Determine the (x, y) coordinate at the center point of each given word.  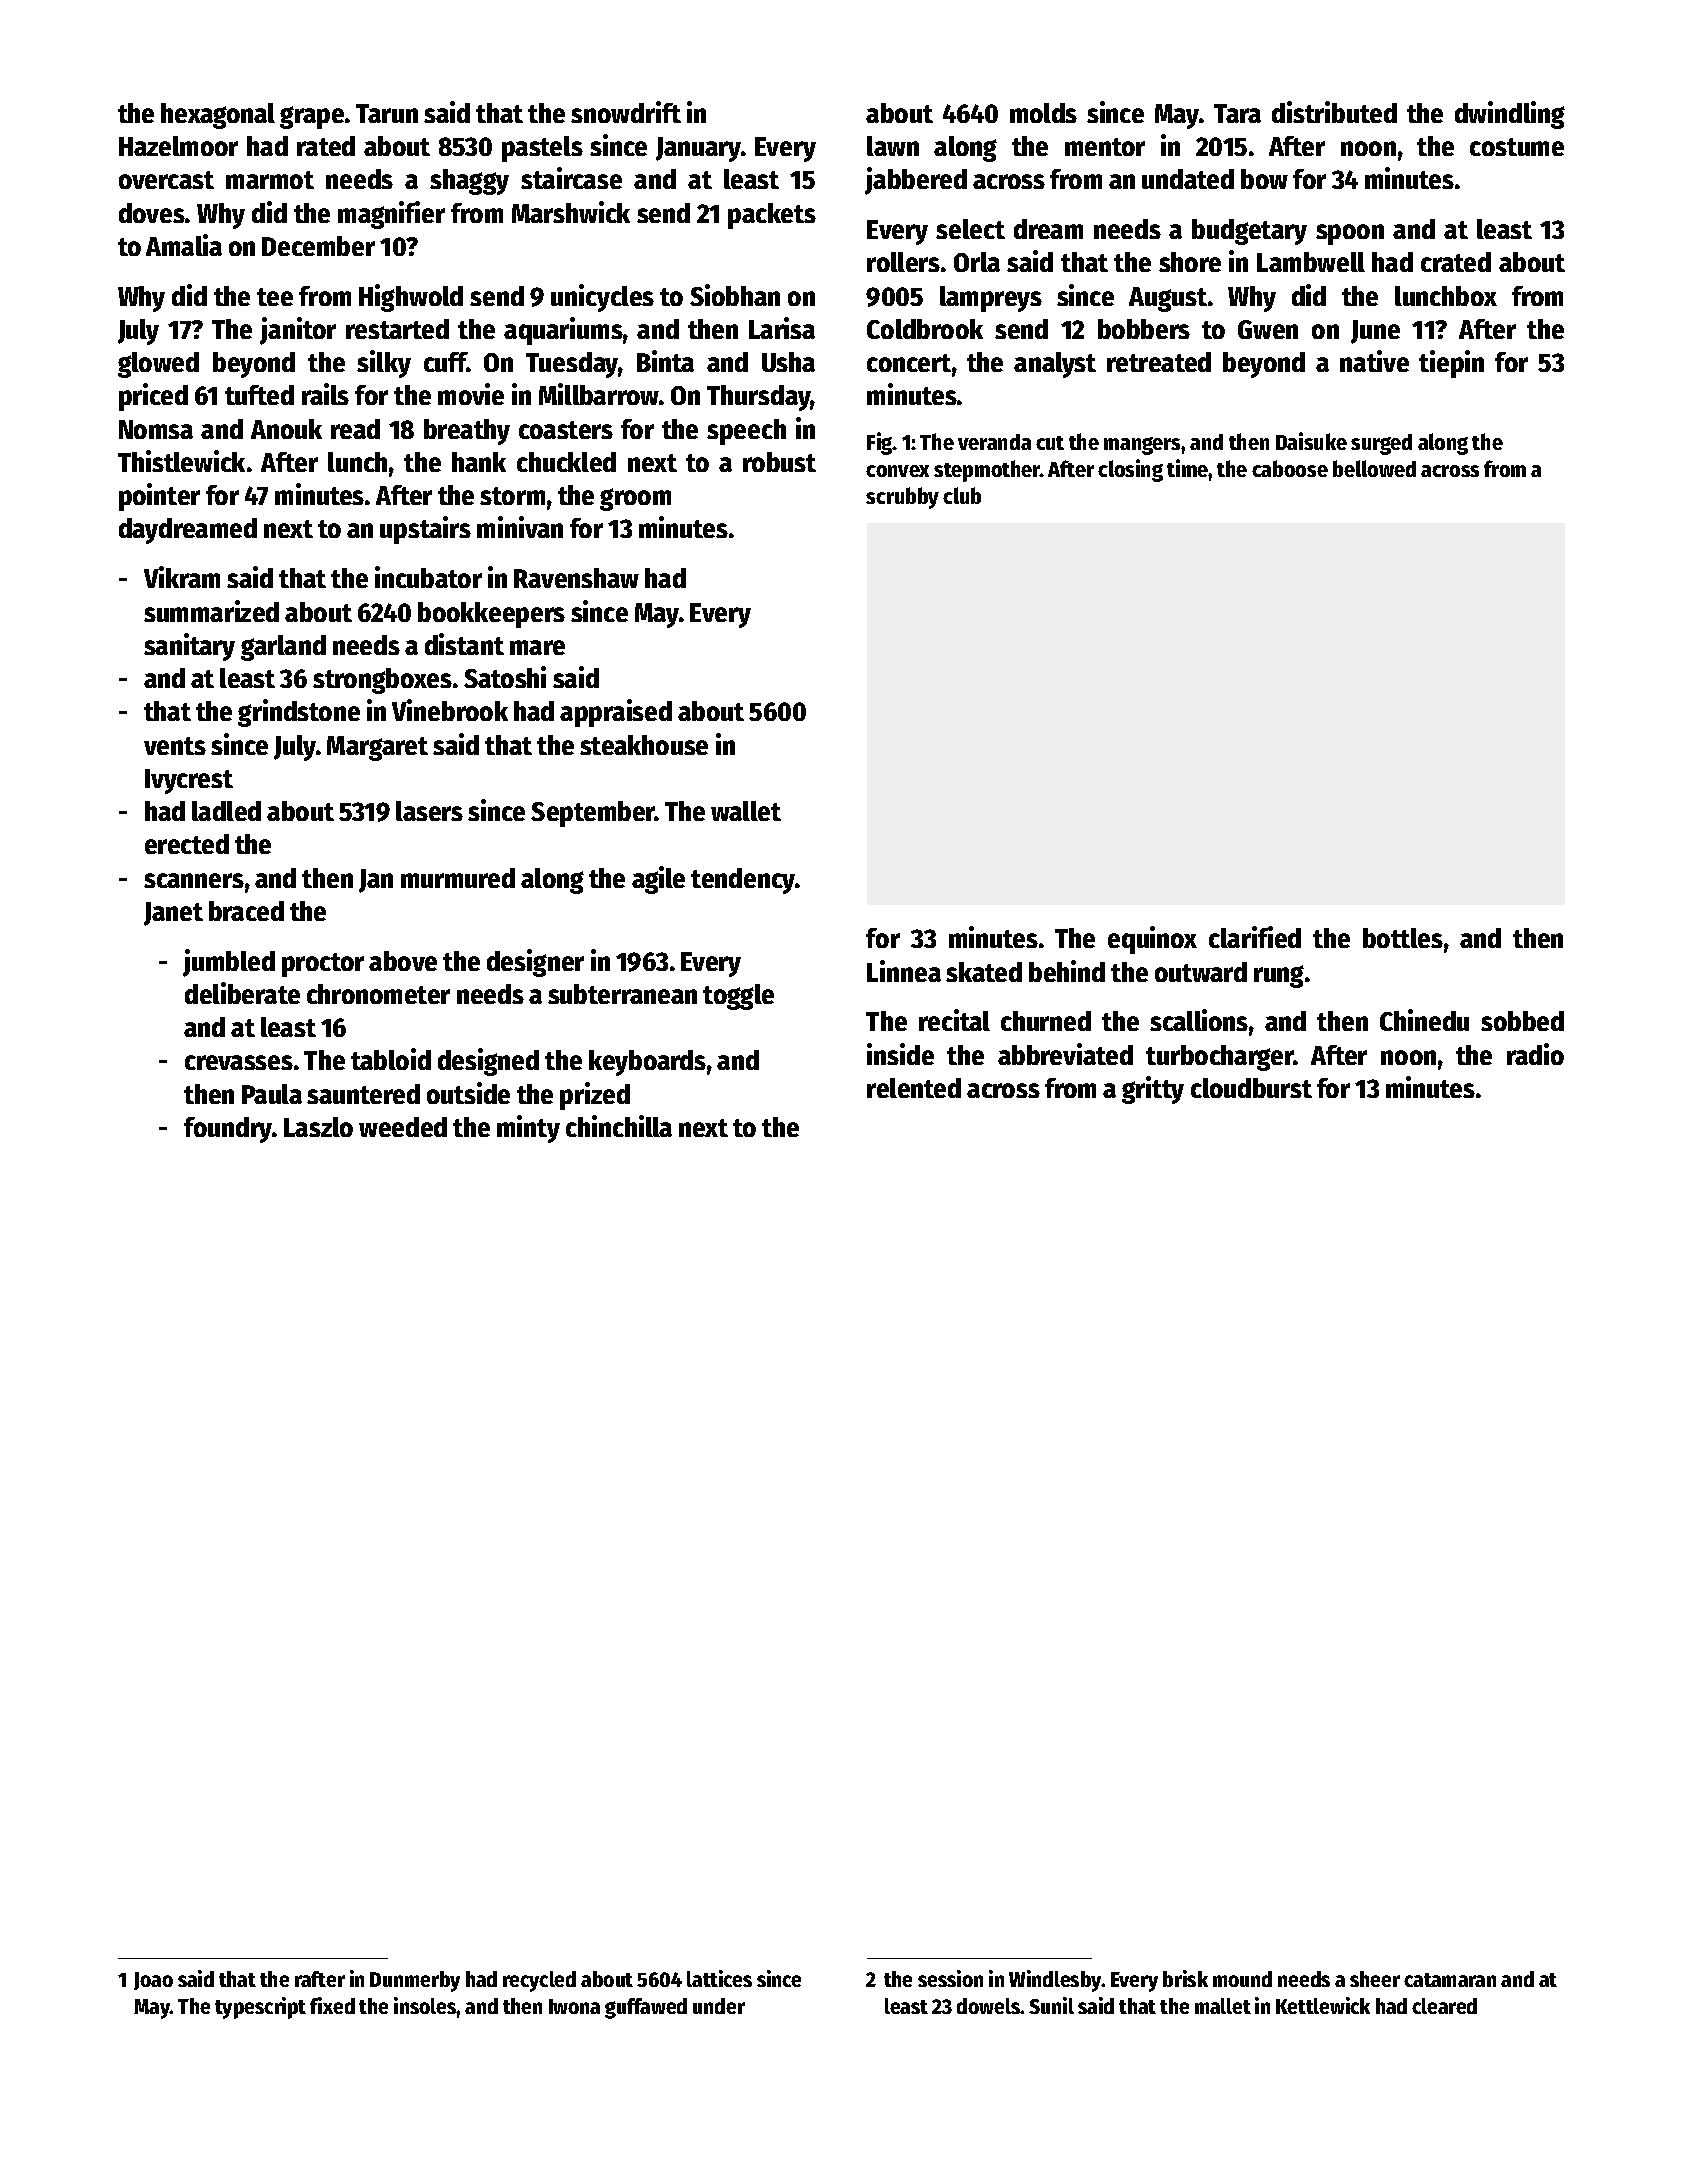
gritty (1153, 1090)
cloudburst (1251, 1088)
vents (175, 746)
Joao (153, 1981)
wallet (746, 811)
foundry (228, 1130)
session (950, 1978)
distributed (1334, 112)
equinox (1152, 940)
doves (152, 213)
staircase (571, 178)
